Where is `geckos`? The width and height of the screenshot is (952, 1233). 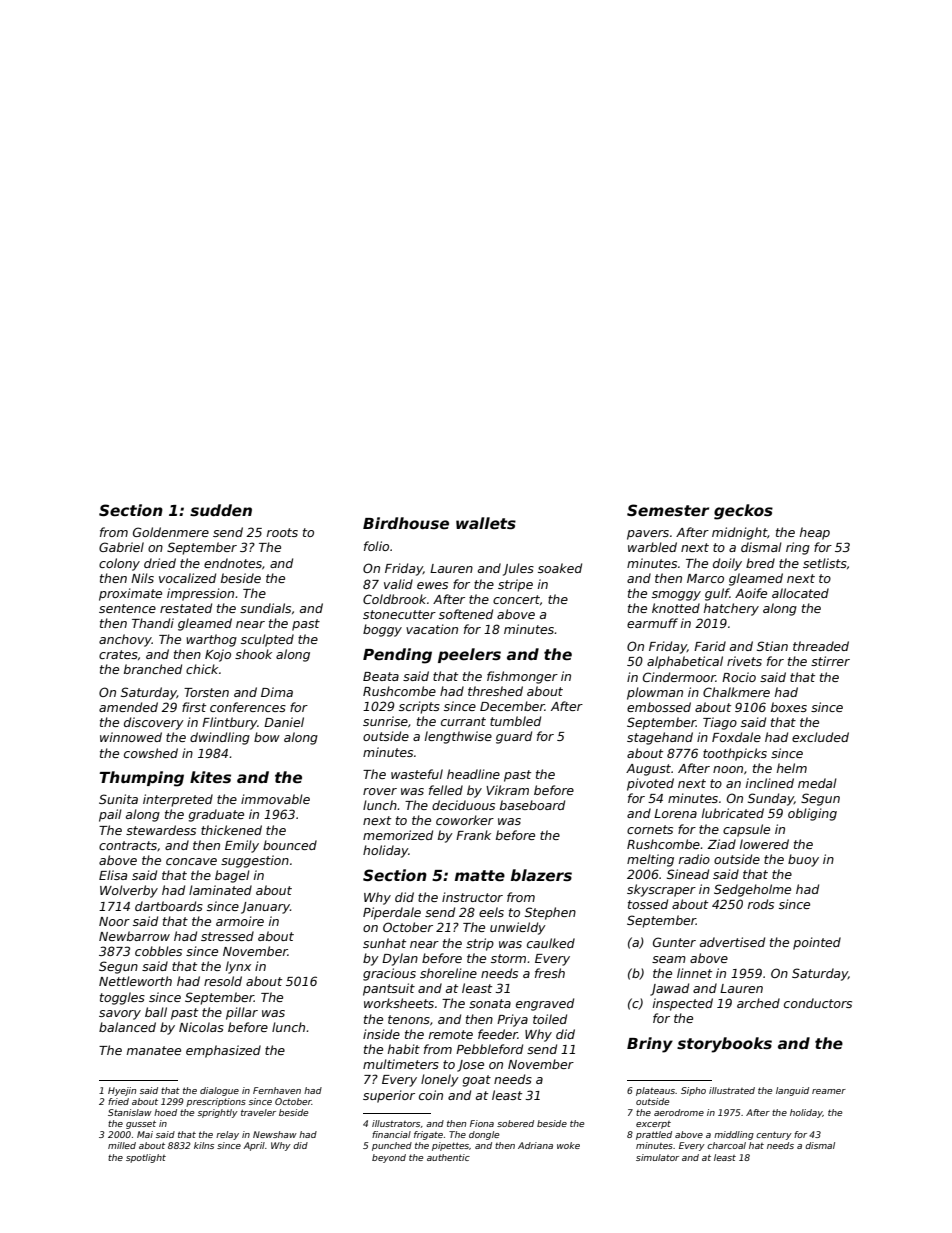 geckos is located at coordinates (743, 512).
